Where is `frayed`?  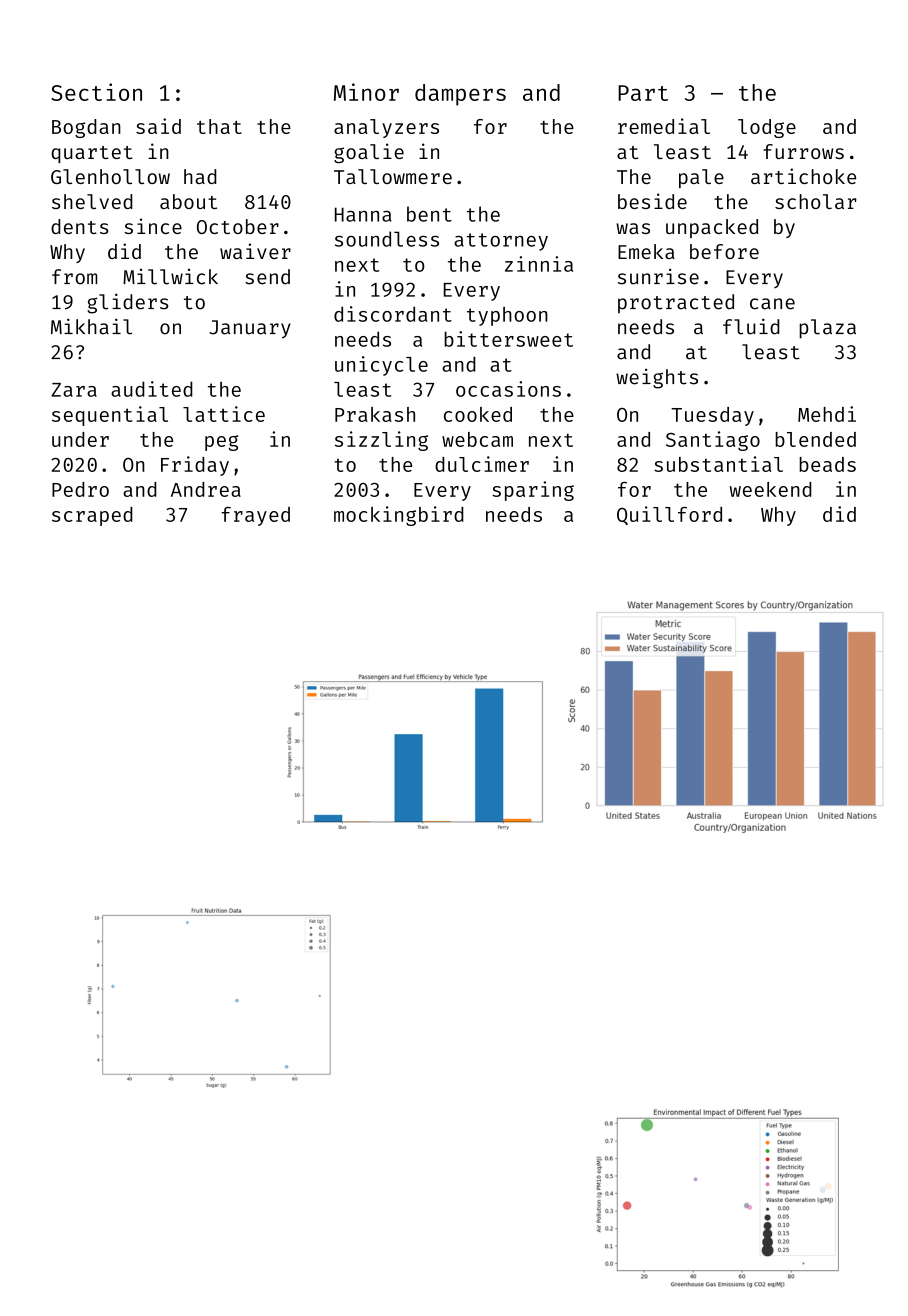 frayed is located at coordinates (256, 516).
